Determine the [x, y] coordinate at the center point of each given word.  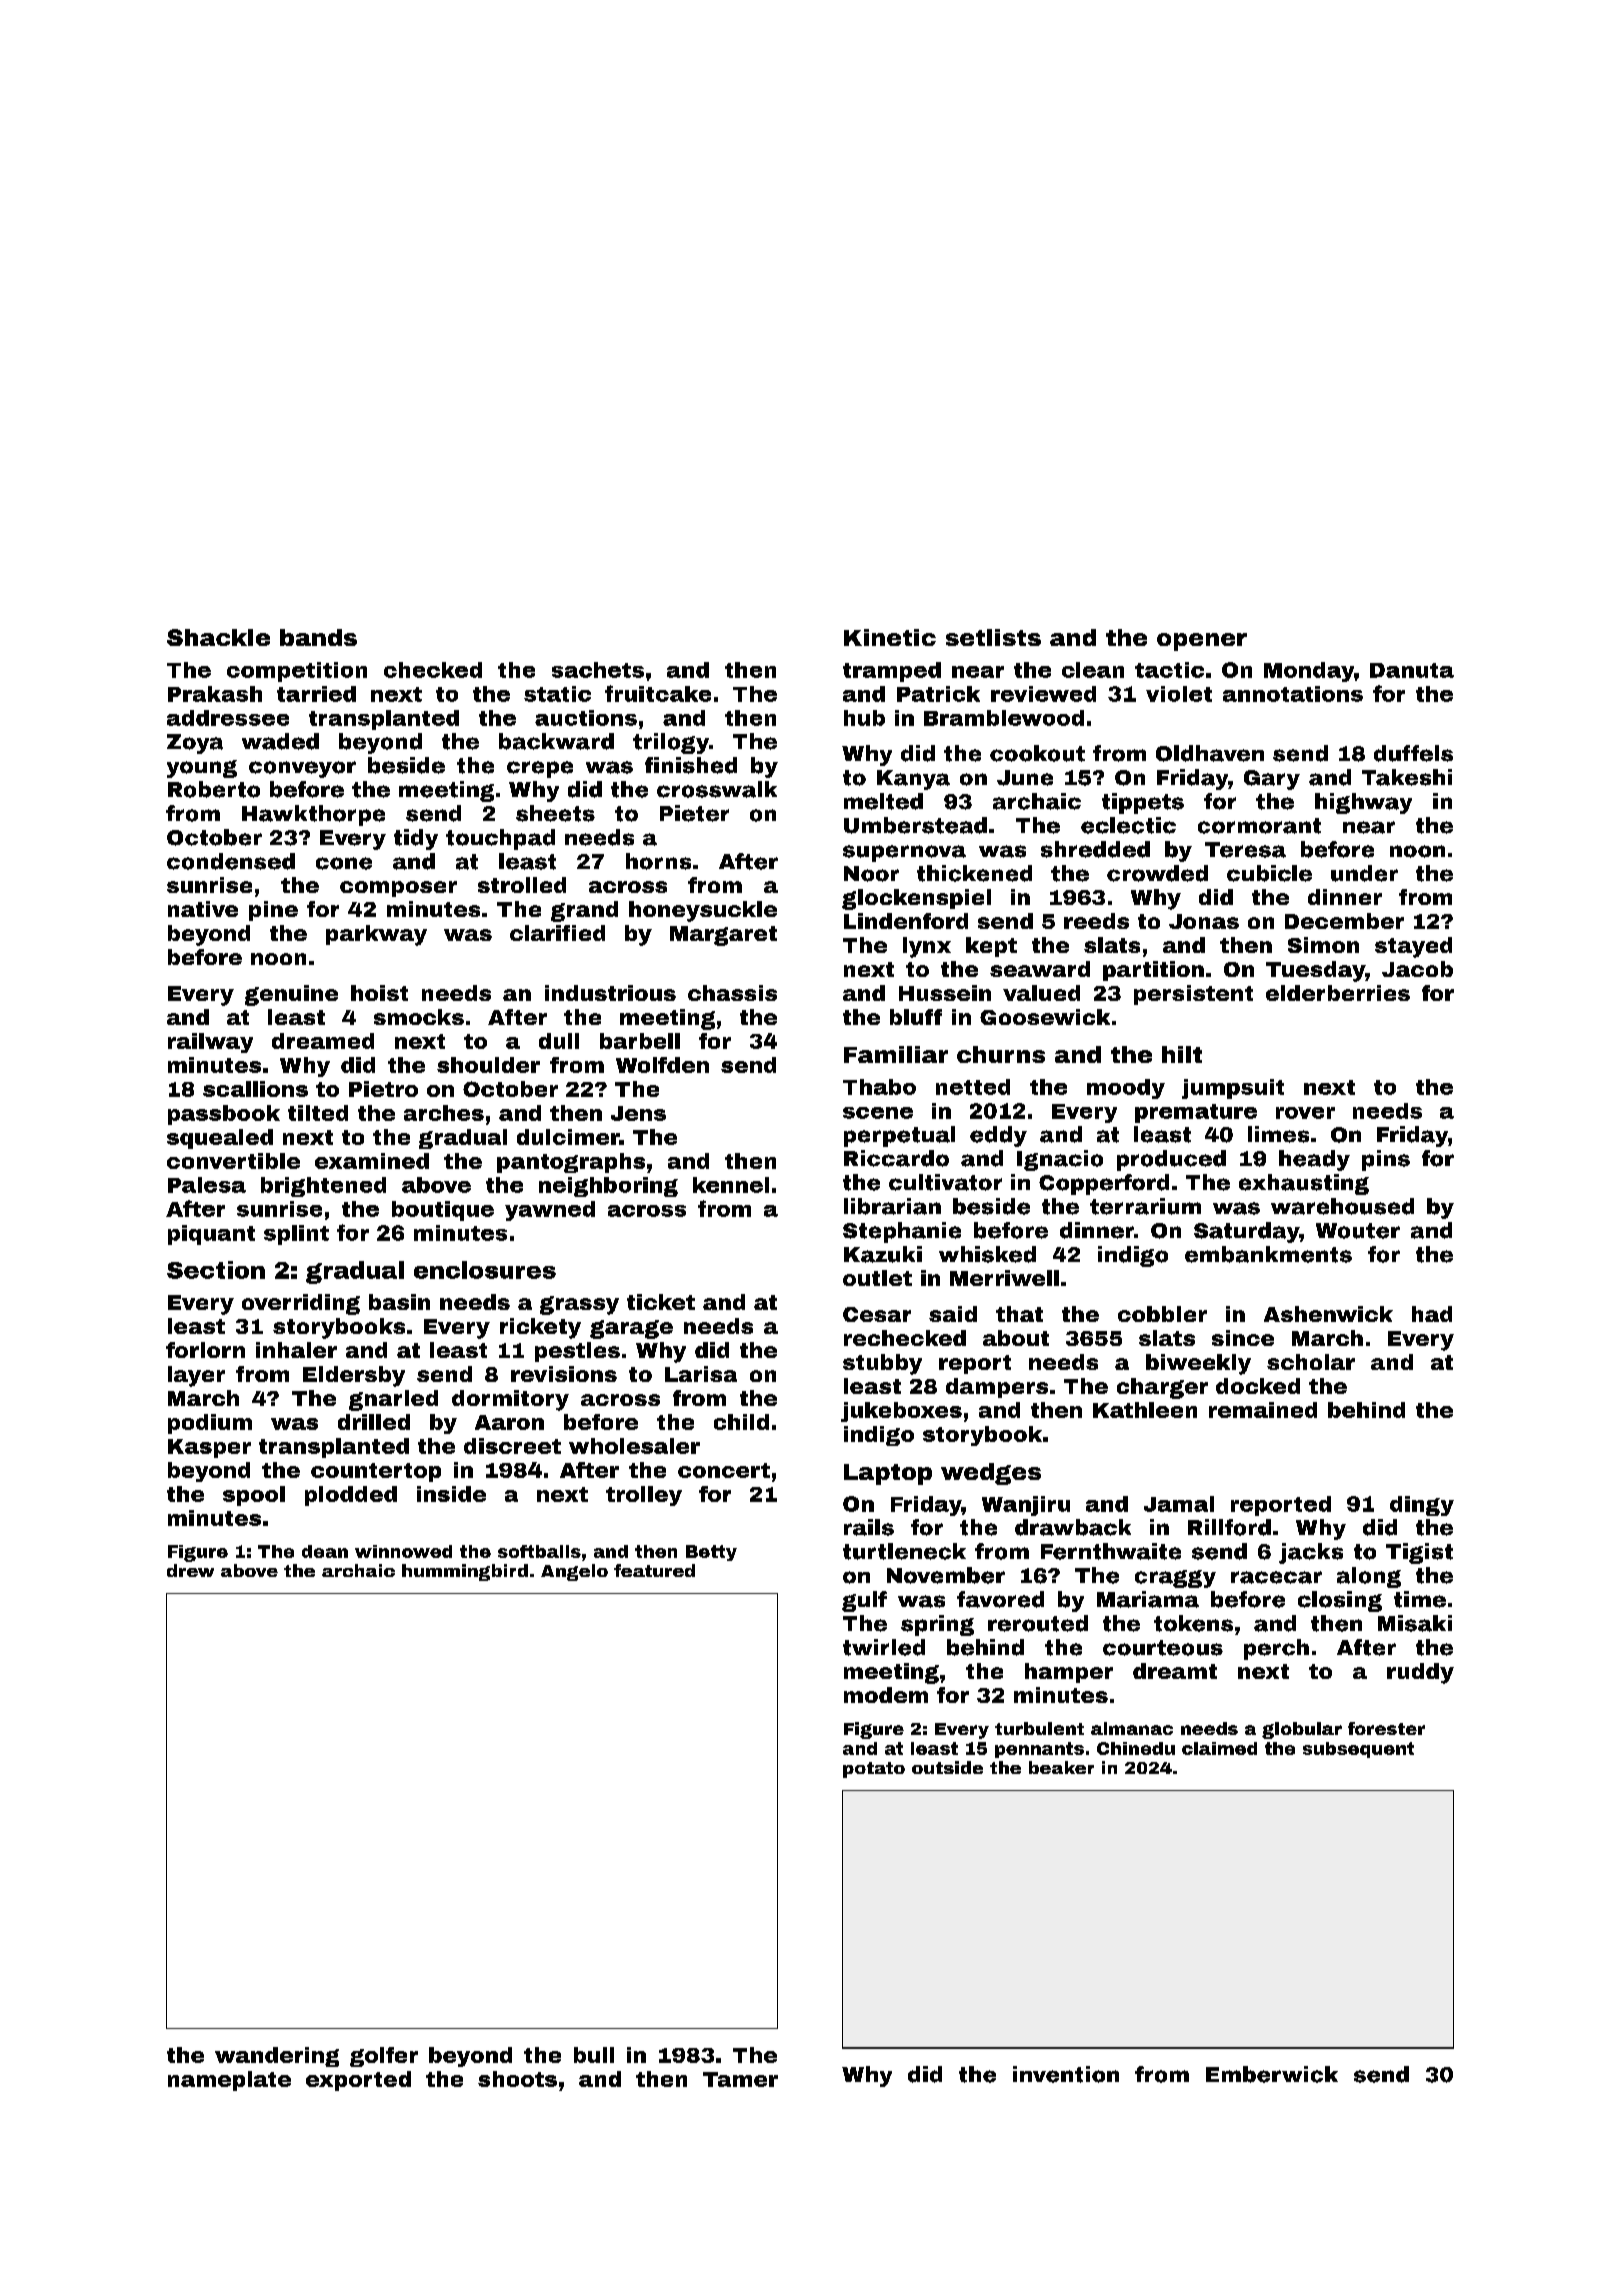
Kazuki [883, 1254]
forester [1386, 1728]
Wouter [1358, 1231]
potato [874, 1770]
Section [216, 1270]
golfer [384, 2057]
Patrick [938, 694]
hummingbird [465, 1572]
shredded [1095, 849]
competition [297, 672]
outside [947, 1767]
